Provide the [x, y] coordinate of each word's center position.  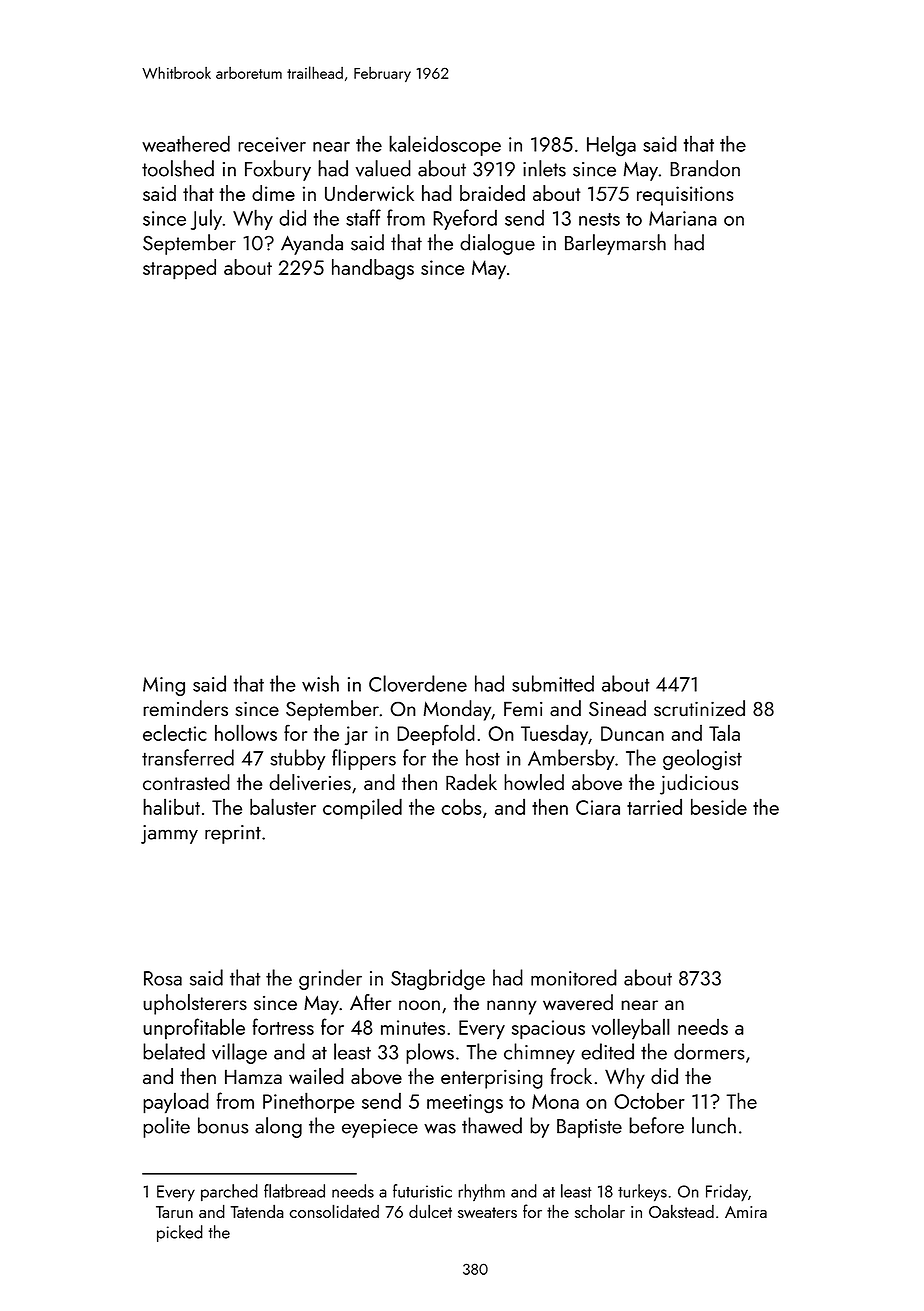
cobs [461, 806]
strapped [179, 269]
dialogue [497, 244]
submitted [553, 683]
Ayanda [312, 244]
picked [180, 1233]
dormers [709, 1051]
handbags [373, 269]
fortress [283, 1026]
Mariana [683, 218]
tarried [654, 806]
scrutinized [699, 708]
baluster [283, 806]
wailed [316, 1076]
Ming [164, 686]
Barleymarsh [615, 244]
